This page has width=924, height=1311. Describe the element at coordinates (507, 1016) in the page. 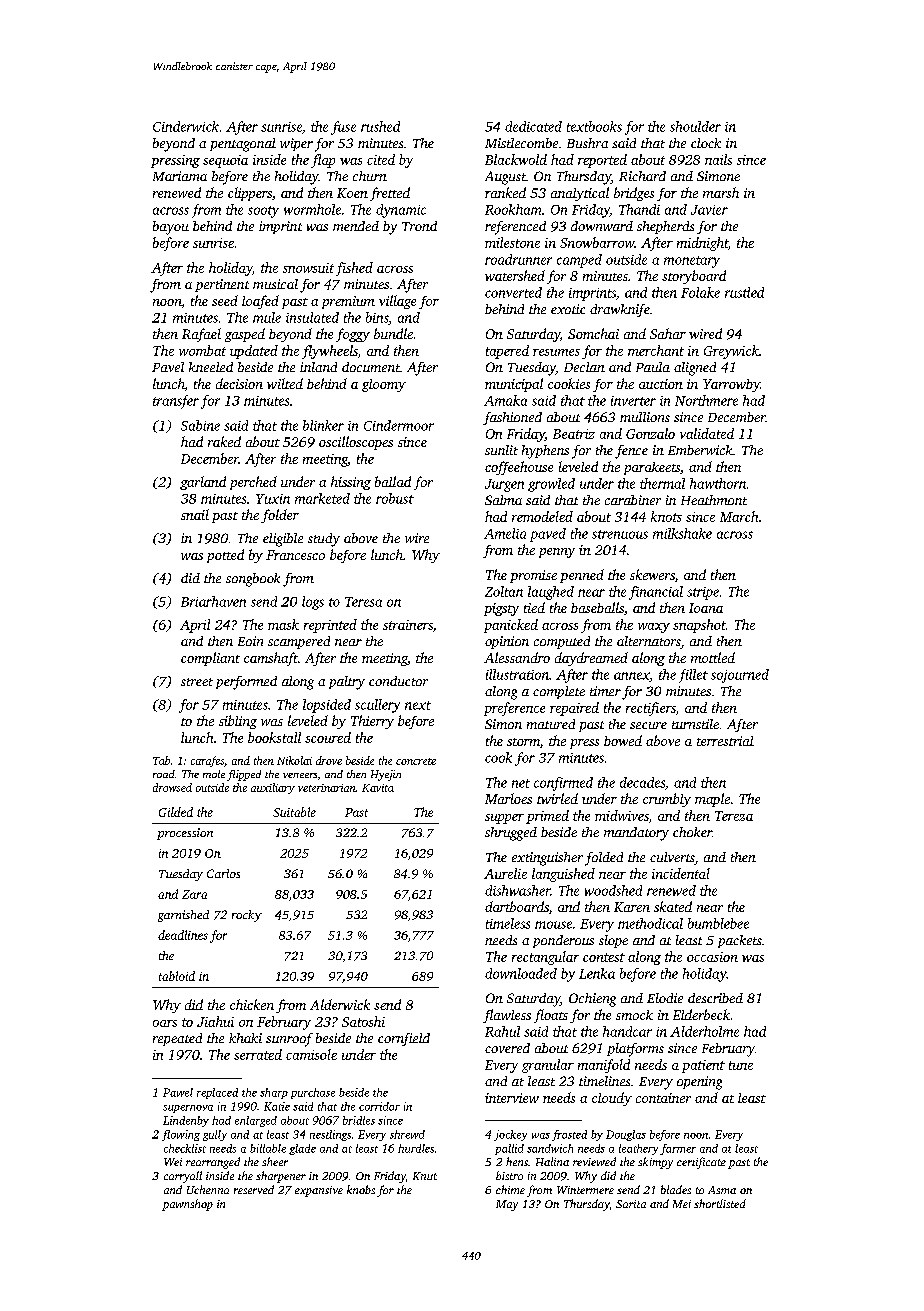

I see `flawless` at that location.
